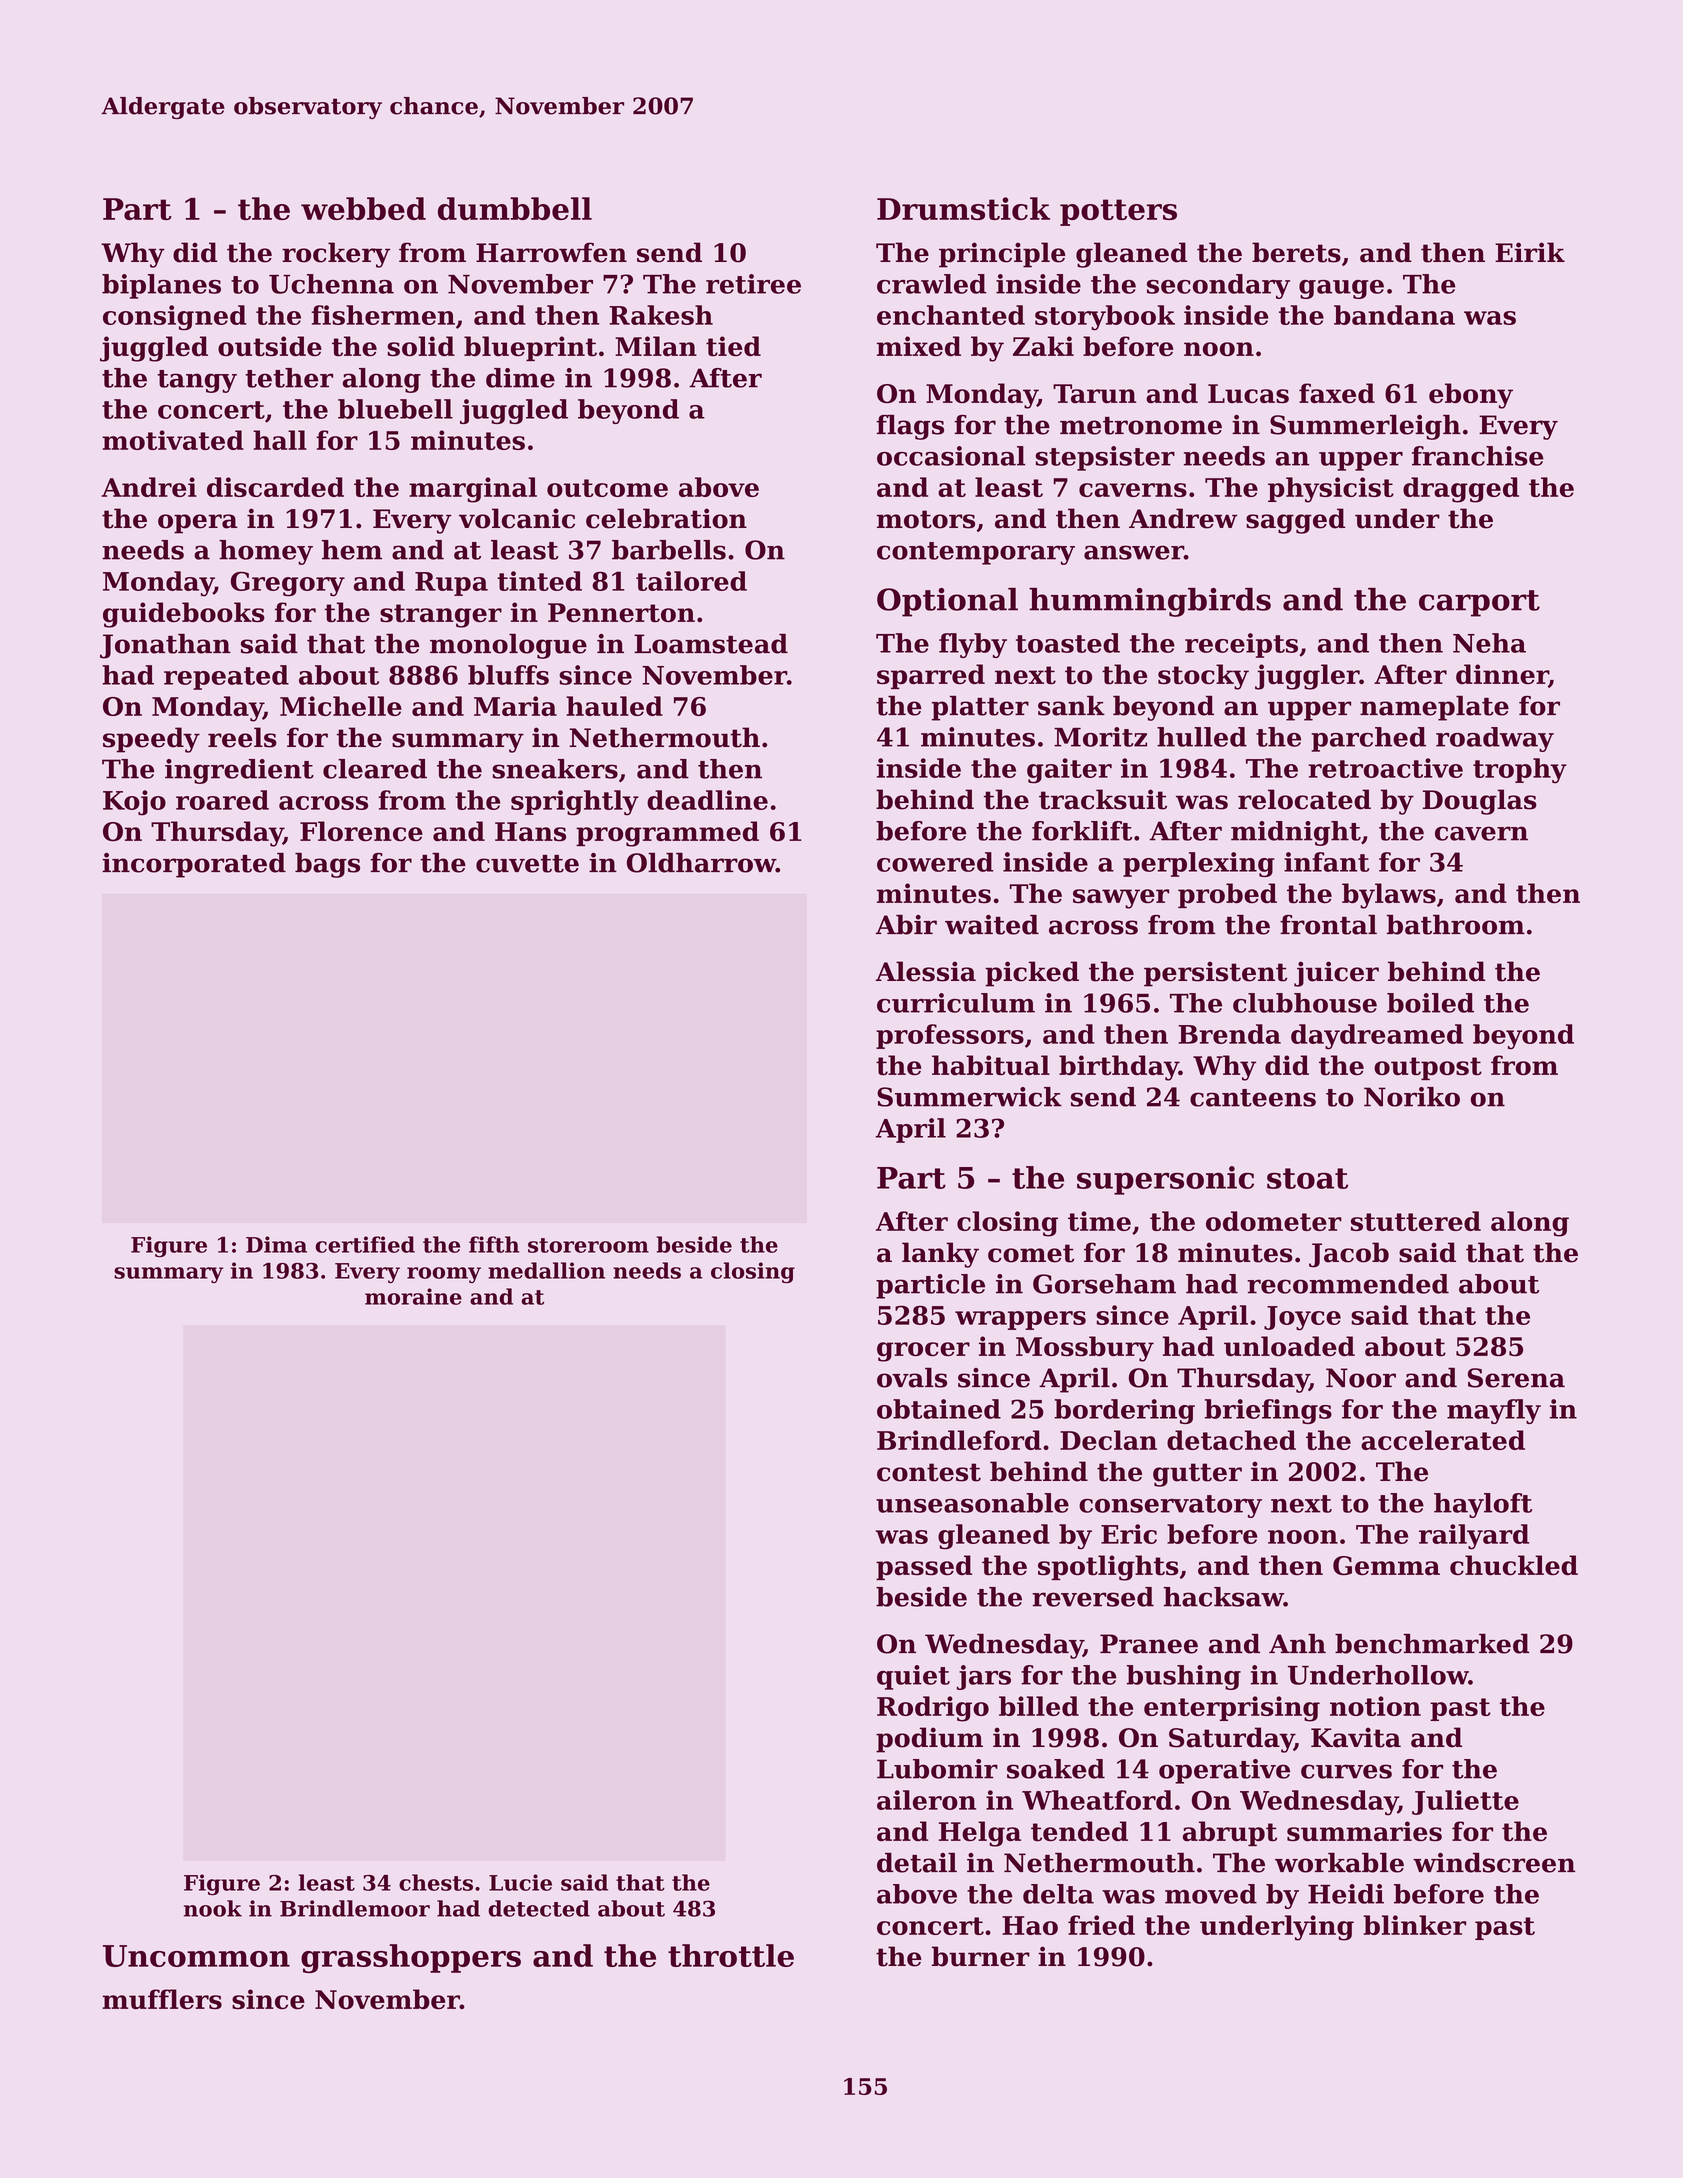 The height and width of the screenshot is (2178, 1683). Describe the element at coordinates (363, 208) in the screenshot. I see `webbed` at that location.
